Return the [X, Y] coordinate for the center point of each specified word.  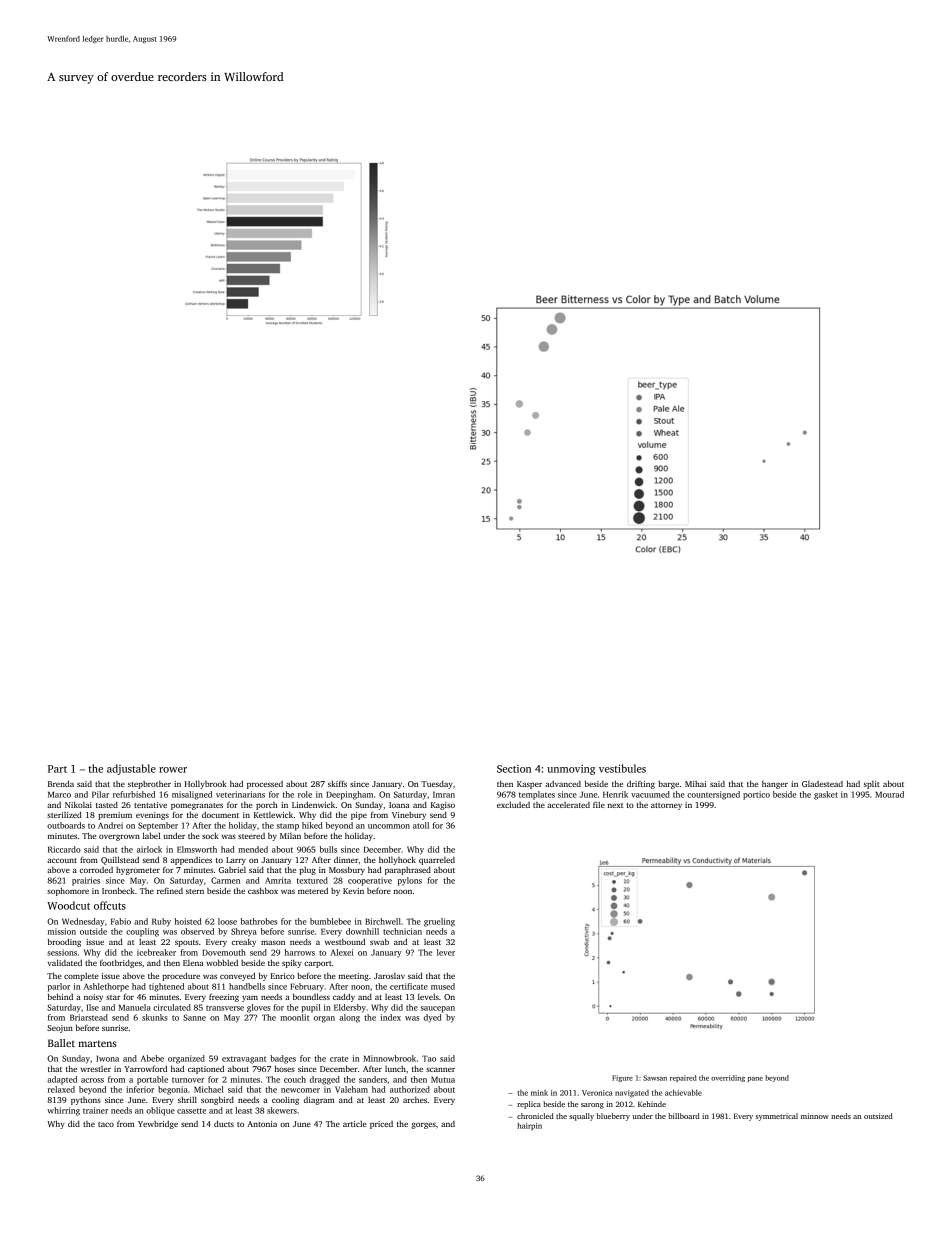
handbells [247, 986]
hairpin [529, 1126]
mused [443, 986]
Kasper [529, 785]
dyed [433, 1018]
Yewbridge [158, 1125]
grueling [439, 922]
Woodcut [68, 905]
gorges [423, 1125]
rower [173, 770]
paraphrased [408, 871]
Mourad [889, 794]
